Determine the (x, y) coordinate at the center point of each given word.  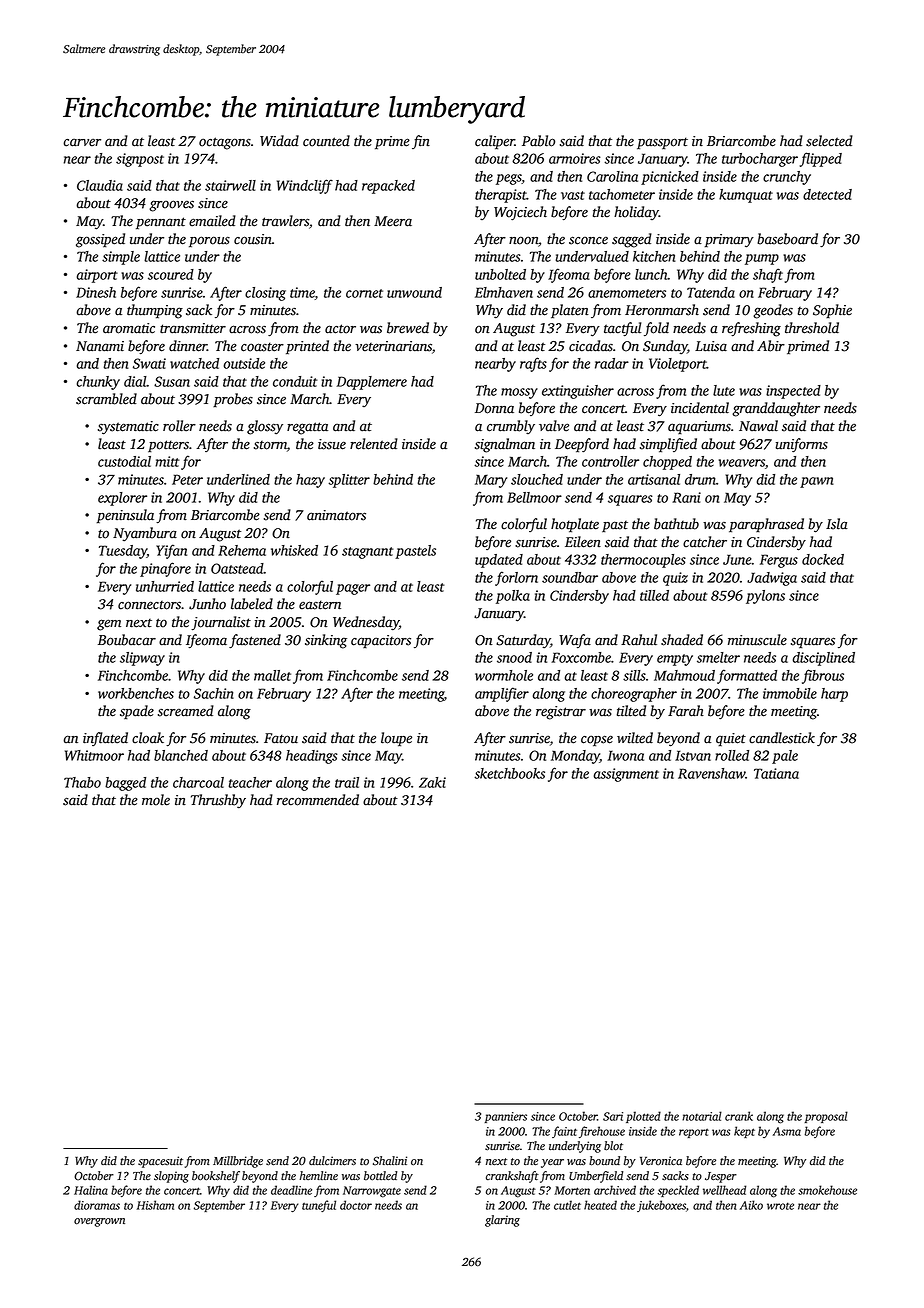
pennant (161, 223)
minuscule (757, 640)
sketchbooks (509, 773)
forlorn (516, 578)
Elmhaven (504, 292)
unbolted (500, 274)
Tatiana (776, 773)
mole (156, 800)
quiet (731, 739)
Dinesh (96, 292)
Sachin (214, 693)
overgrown (99, 1222)
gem (109, 625)
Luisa (711, 346)
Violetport (678, 365)
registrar (561, 713)
